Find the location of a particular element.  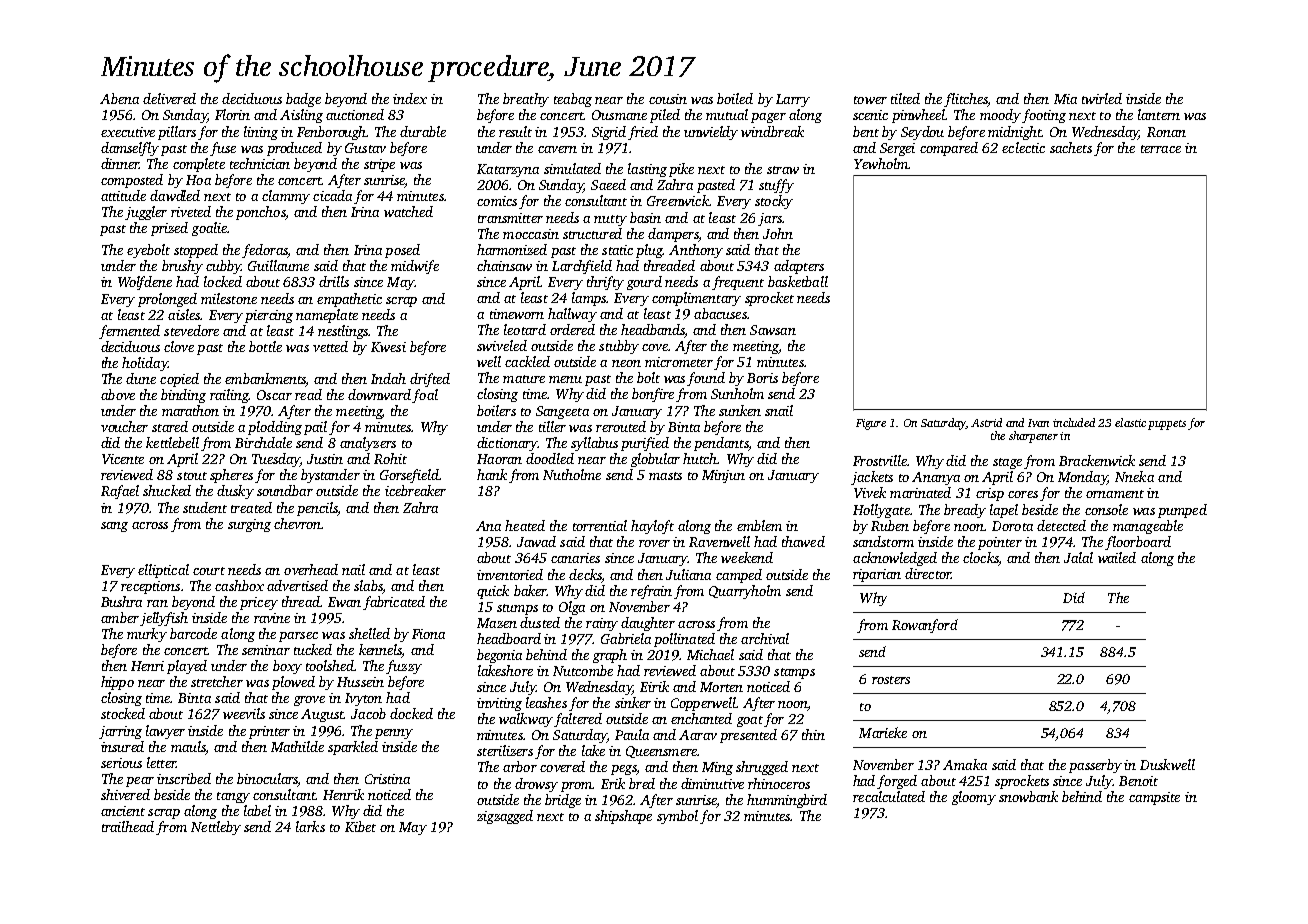

Anthony is located at coordinates (696, 251).
